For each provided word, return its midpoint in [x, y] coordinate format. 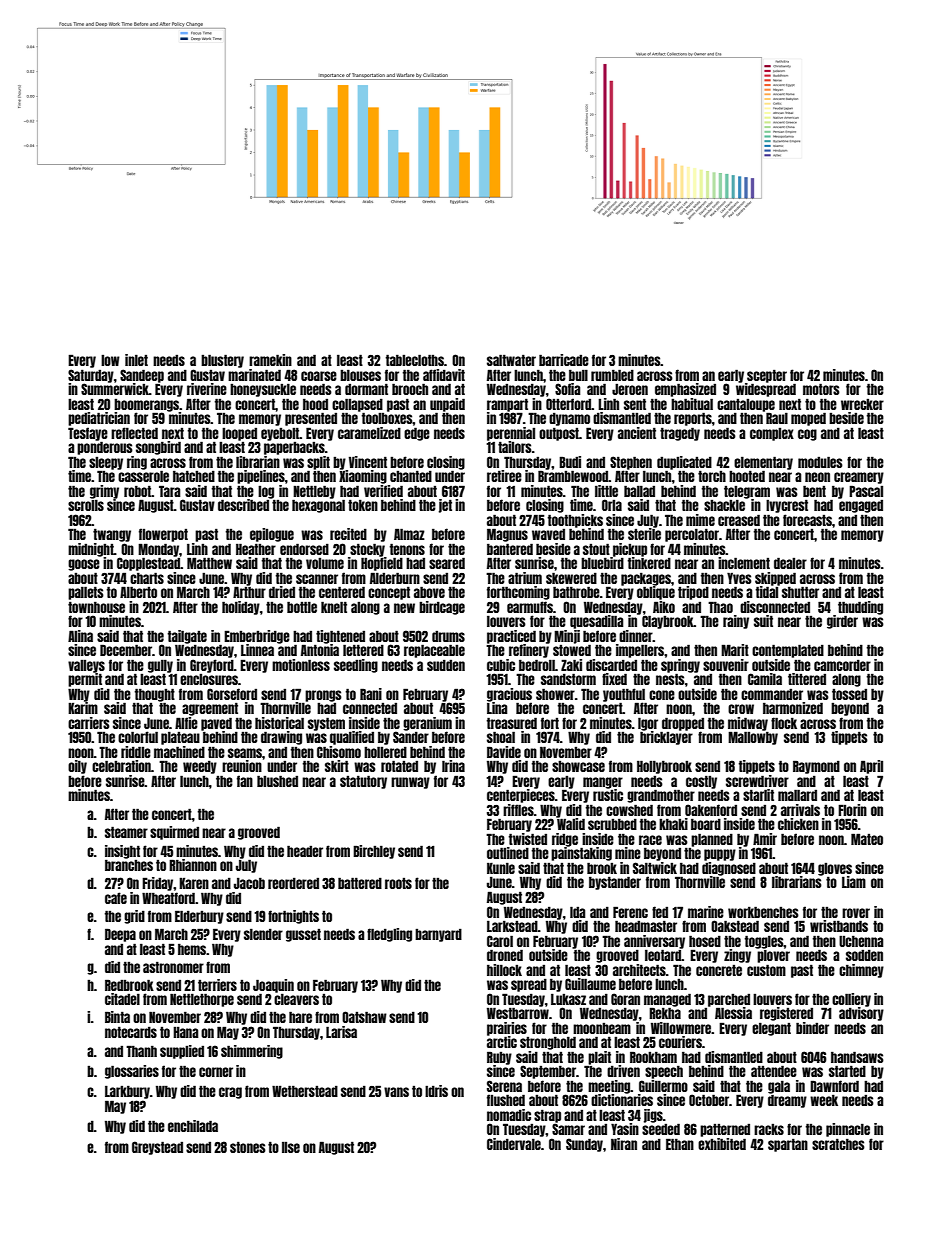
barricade [564, 360]
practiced [511, 637]
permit [85, 680]
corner [216, 1072]
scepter [767, 376]
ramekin [270, 360]
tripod [693, 593]
